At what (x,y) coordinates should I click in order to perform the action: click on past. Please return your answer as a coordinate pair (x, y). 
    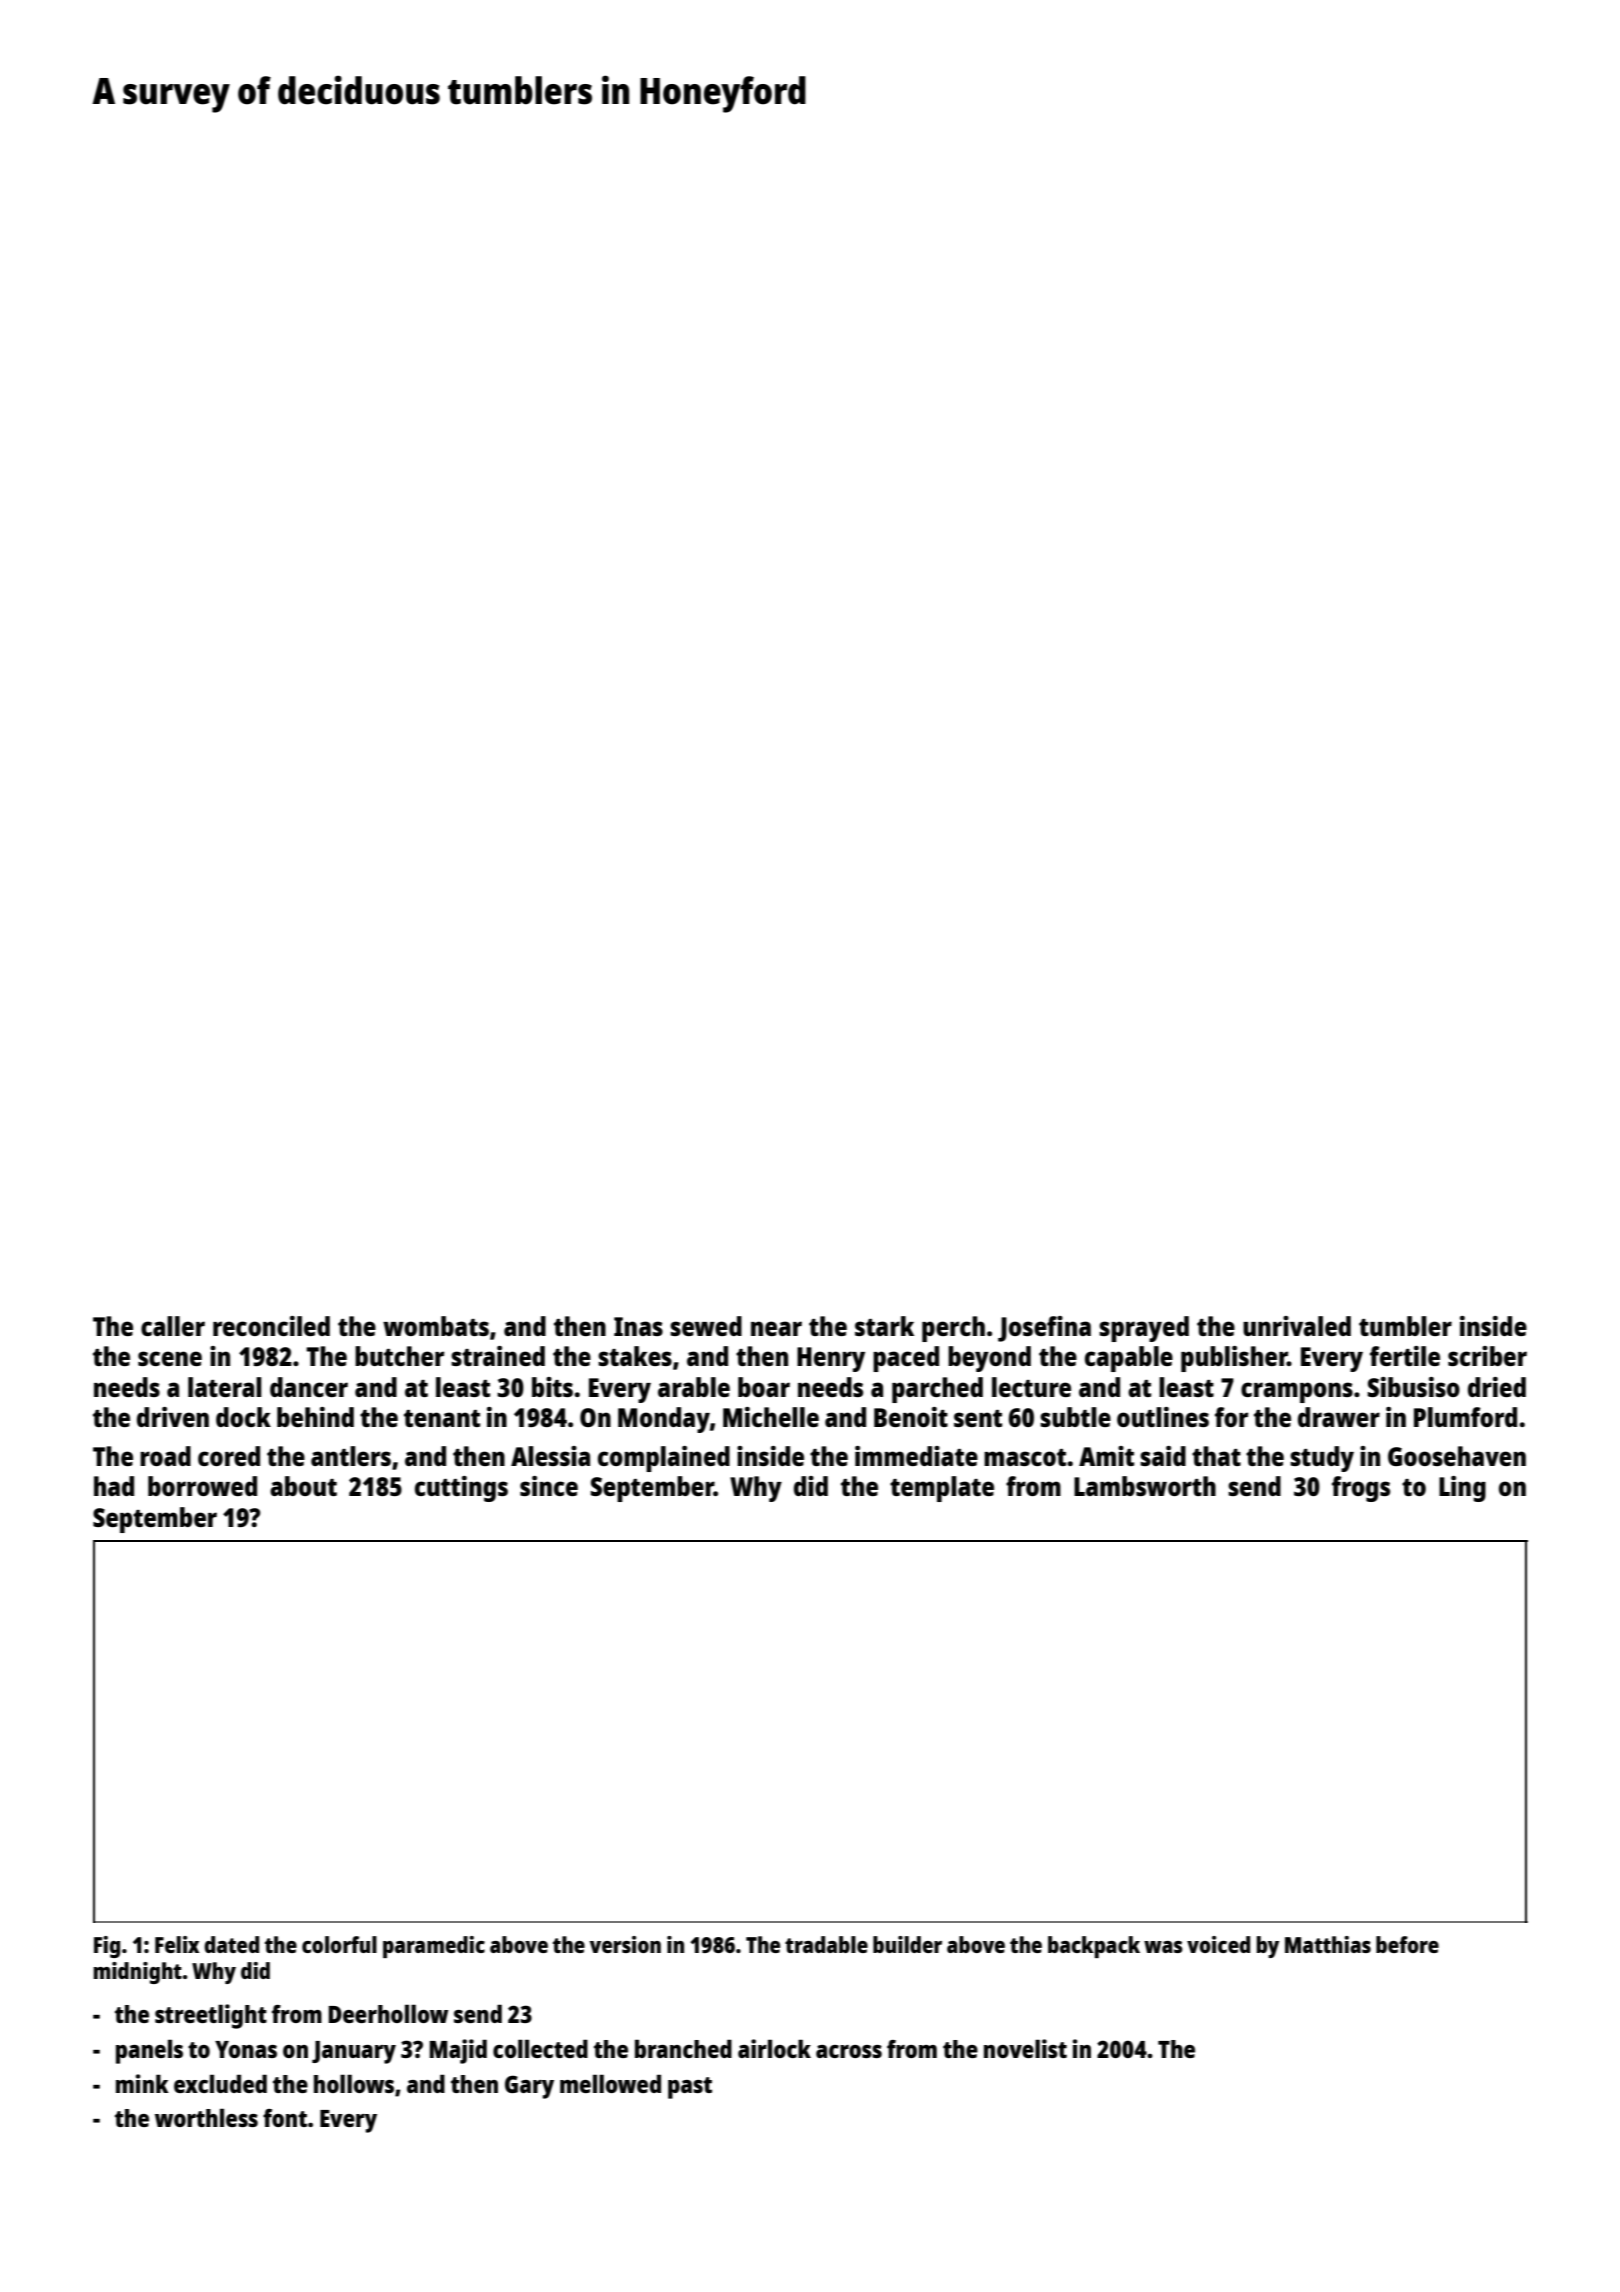
    Looking at the image, I should click on (690, 2088).
